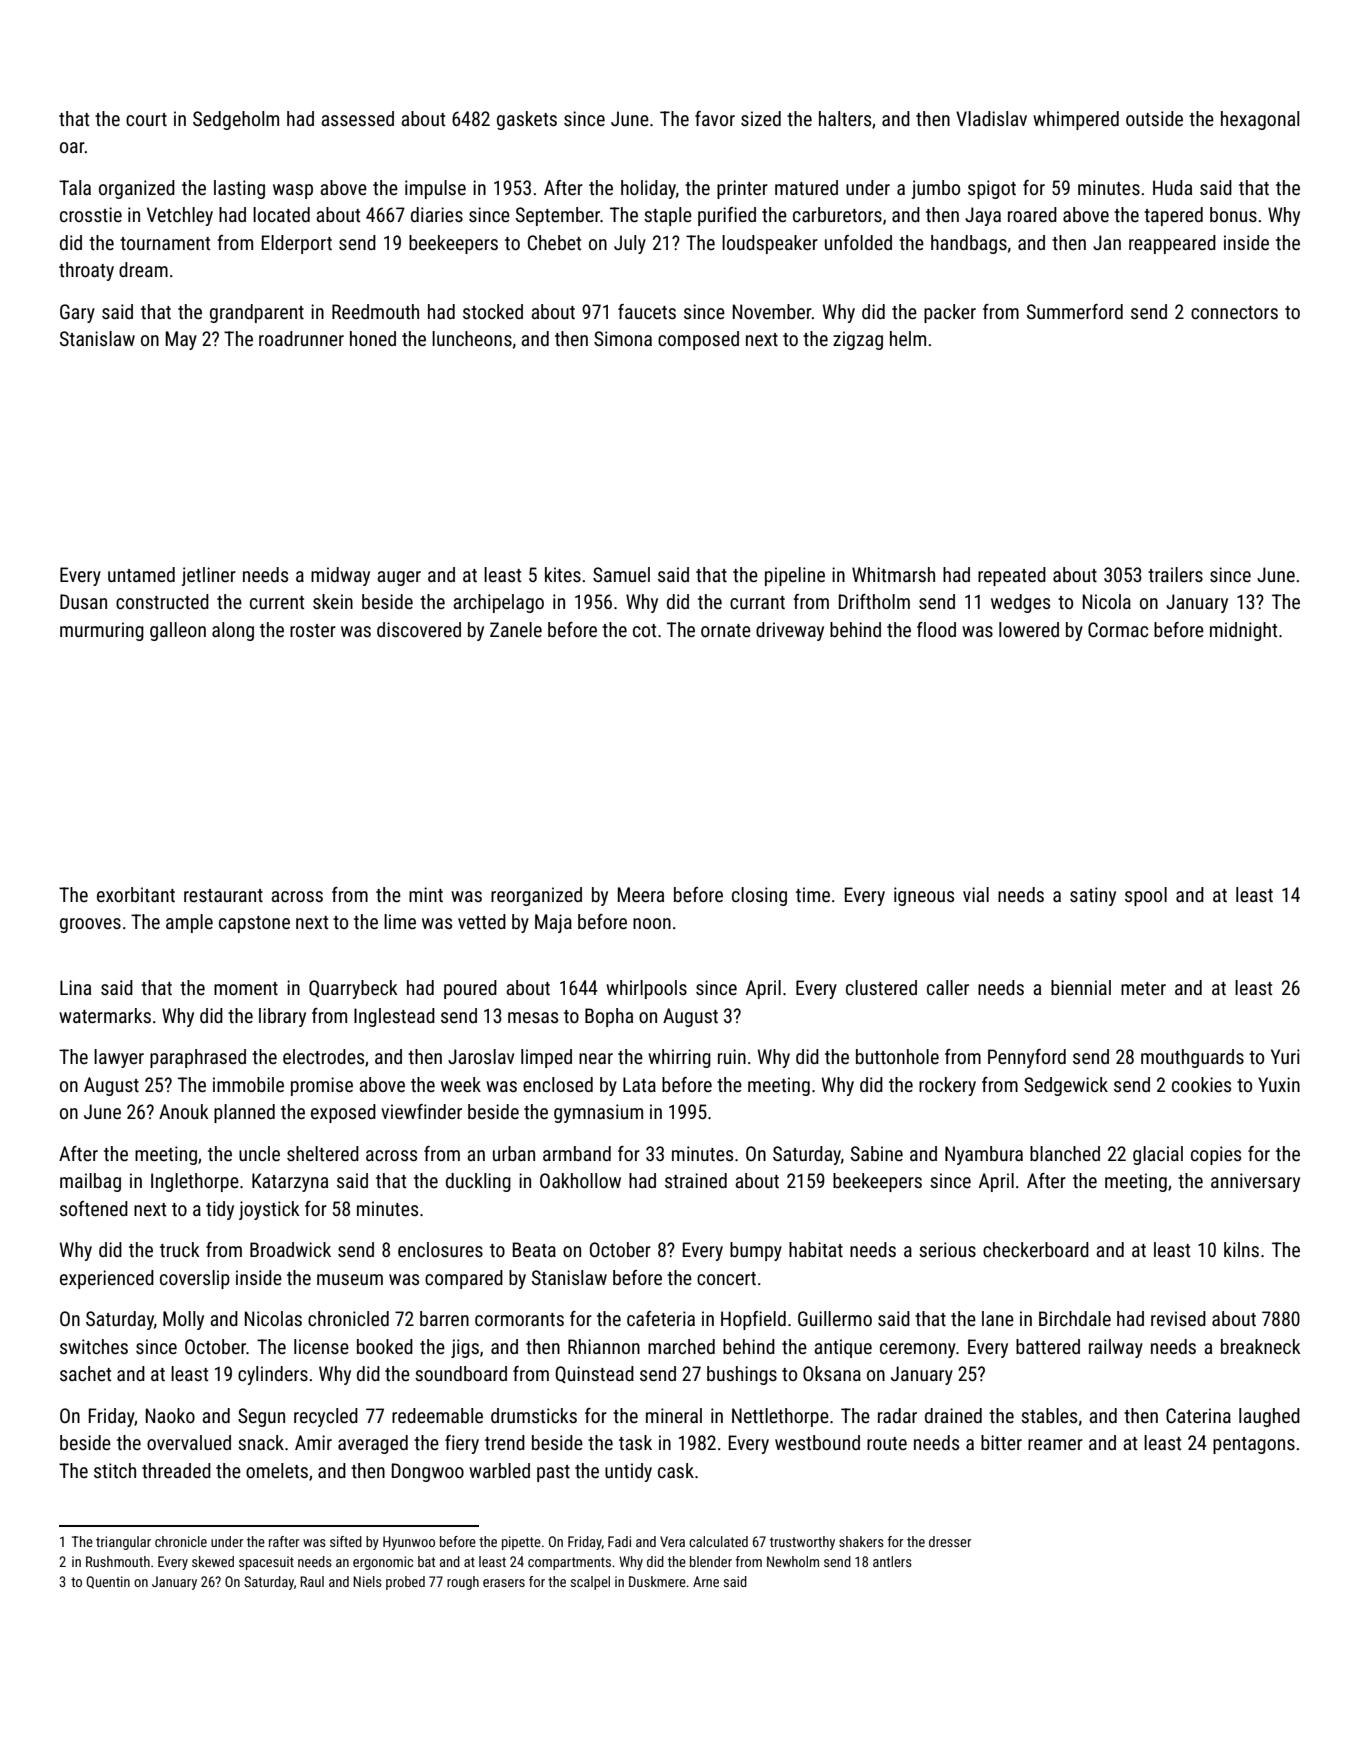  Describe the element at coordinates (696, 1180) in the document. I see `strained` at that location.
